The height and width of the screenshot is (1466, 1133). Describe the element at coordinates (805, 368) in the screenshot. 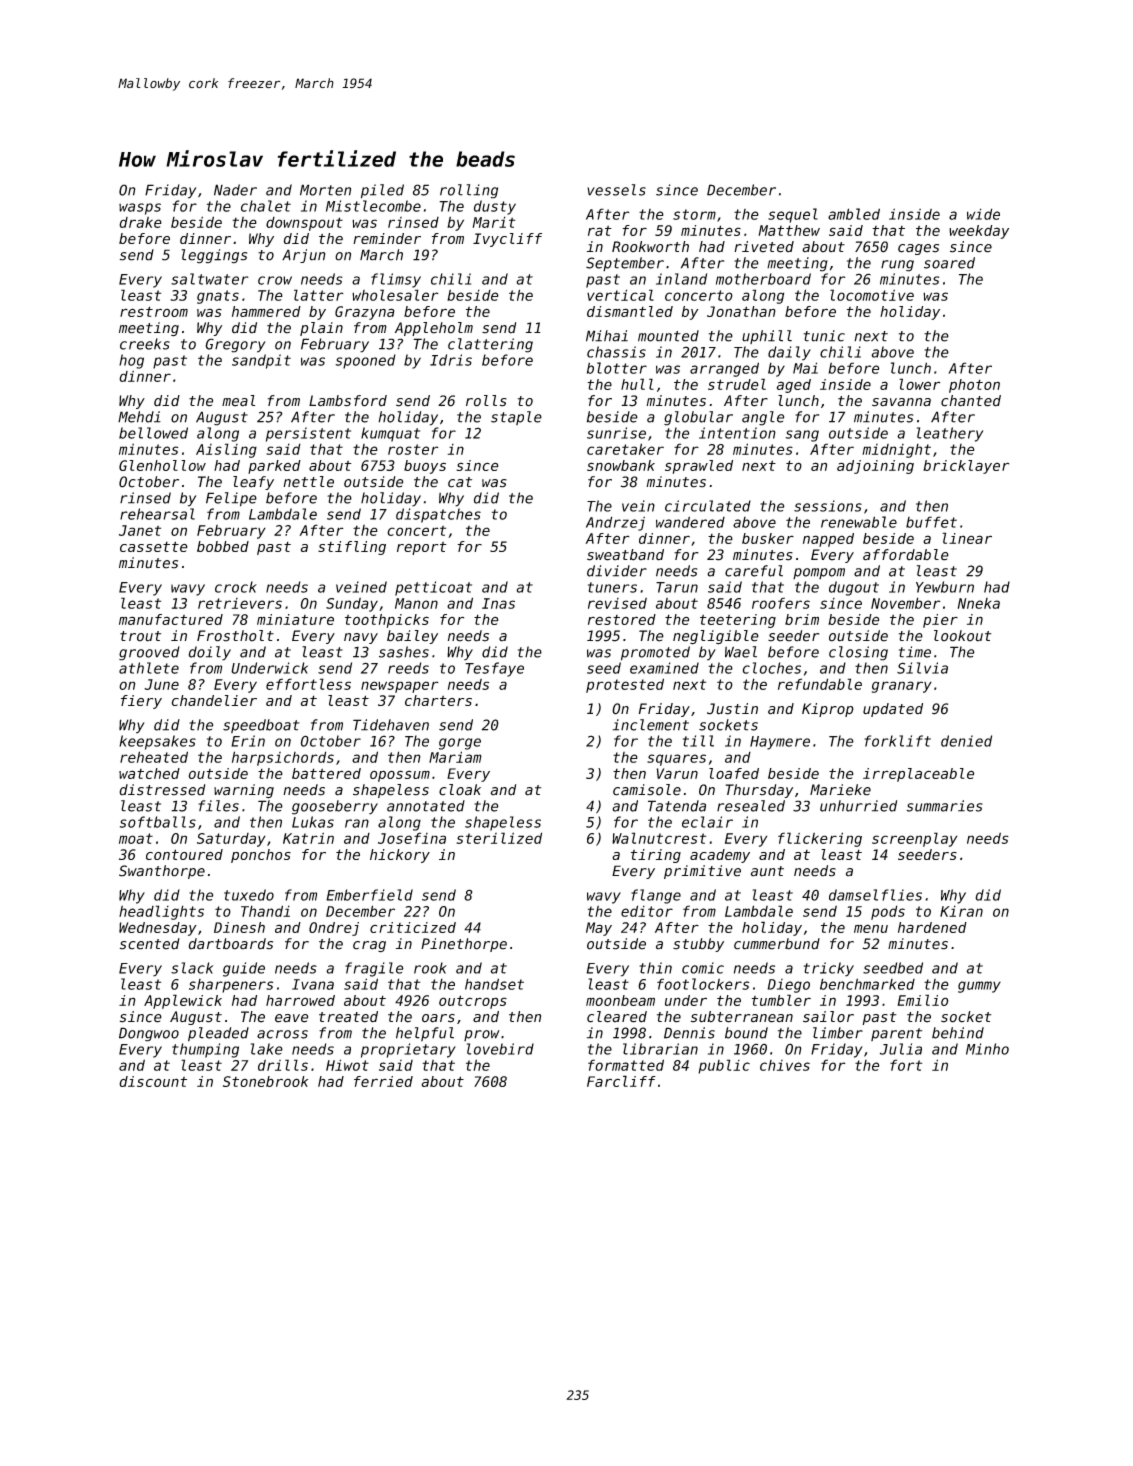

I see `Mai` at that location.
